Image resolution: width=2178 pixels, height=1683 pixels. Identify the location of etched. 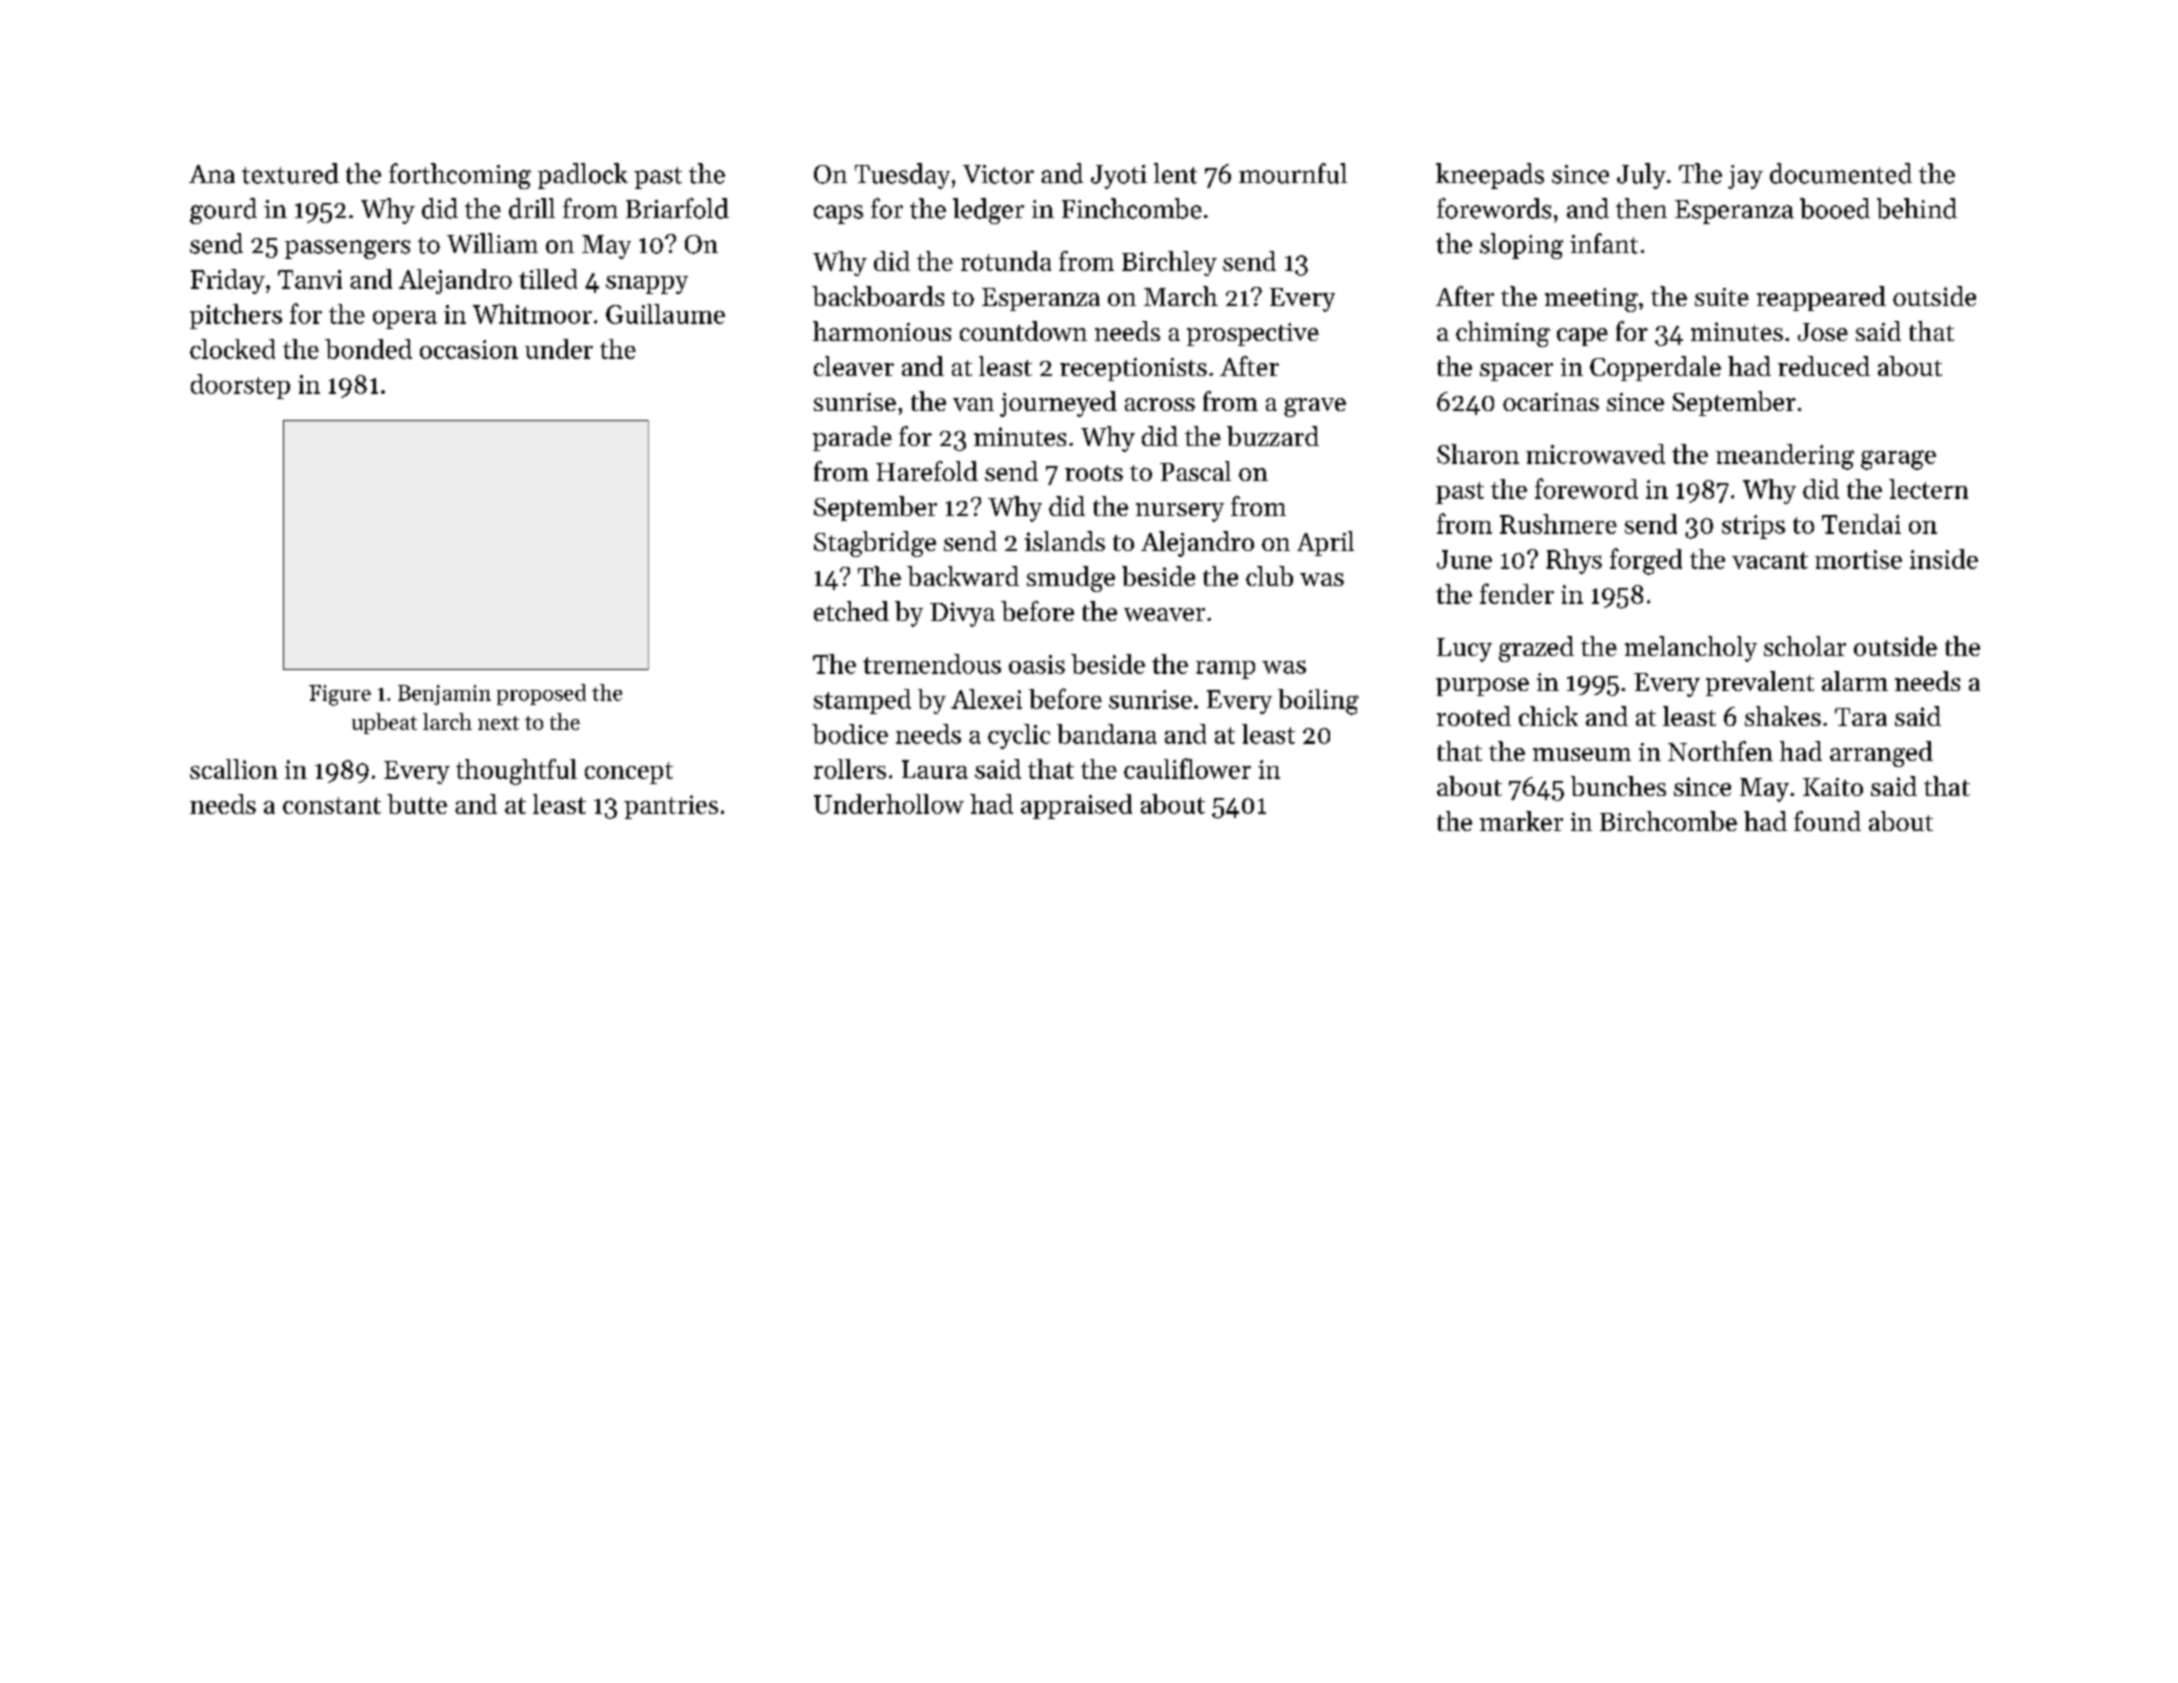
(851, 611).
